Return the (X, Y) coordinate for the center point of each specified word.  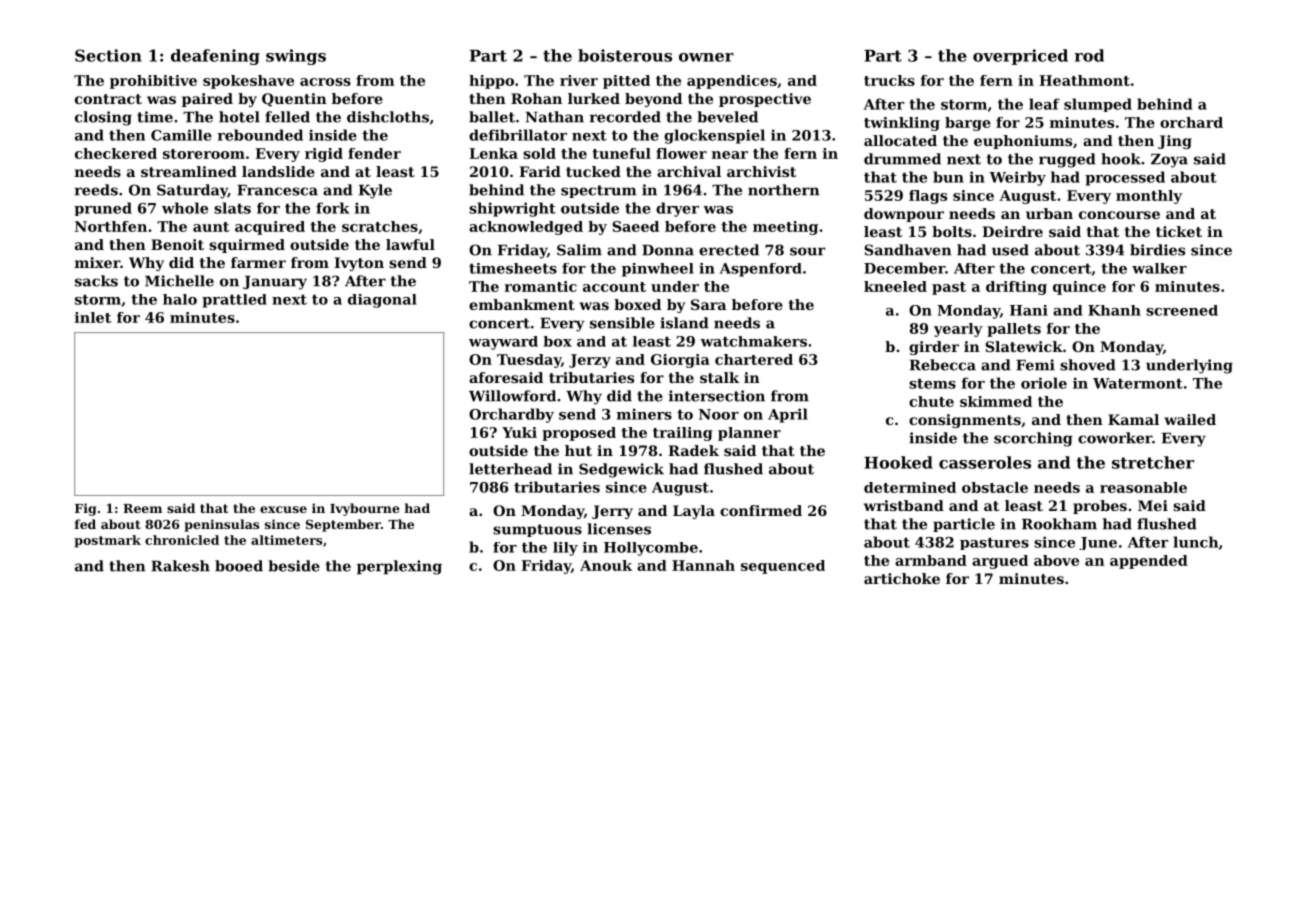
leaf (1044, 104)
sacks (96, 281)
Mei (1153, 505)
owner (706, 57)
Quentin (294, 100)
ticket (1179, 231)
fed (85, 524)
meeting (785, 228)
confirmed (761, 510)
